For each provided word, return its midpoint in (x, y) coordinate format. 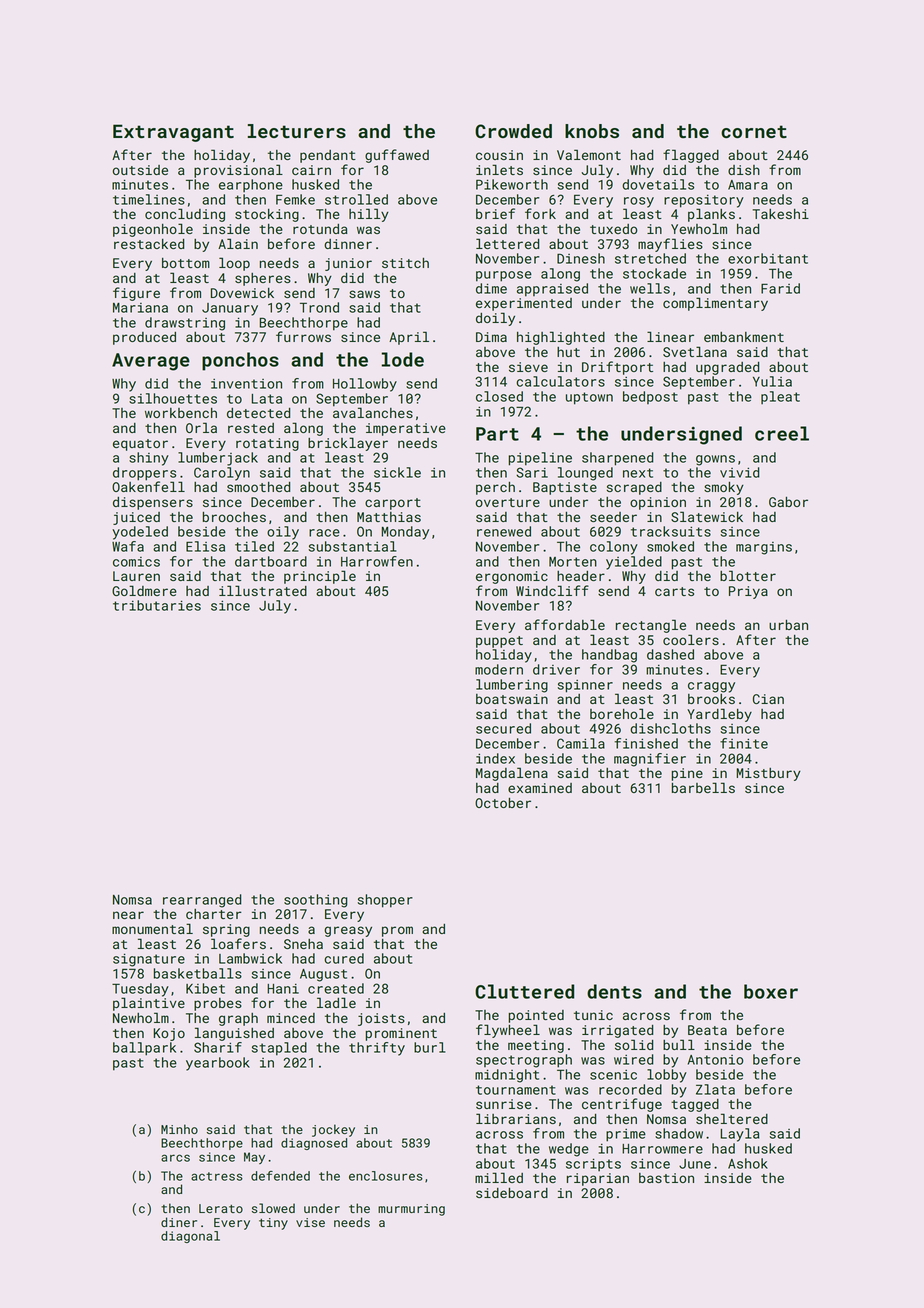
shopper (385, 901)
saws (364, 294)
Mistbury (768, 774)
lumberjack (218, 459)
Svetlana (695, 351)
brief (495, 213)
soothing (315, 901)
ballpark (144, 1049)
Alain (238, 243)
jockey (333, 1130)
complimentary (715, 304)
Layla (739, 1135)
